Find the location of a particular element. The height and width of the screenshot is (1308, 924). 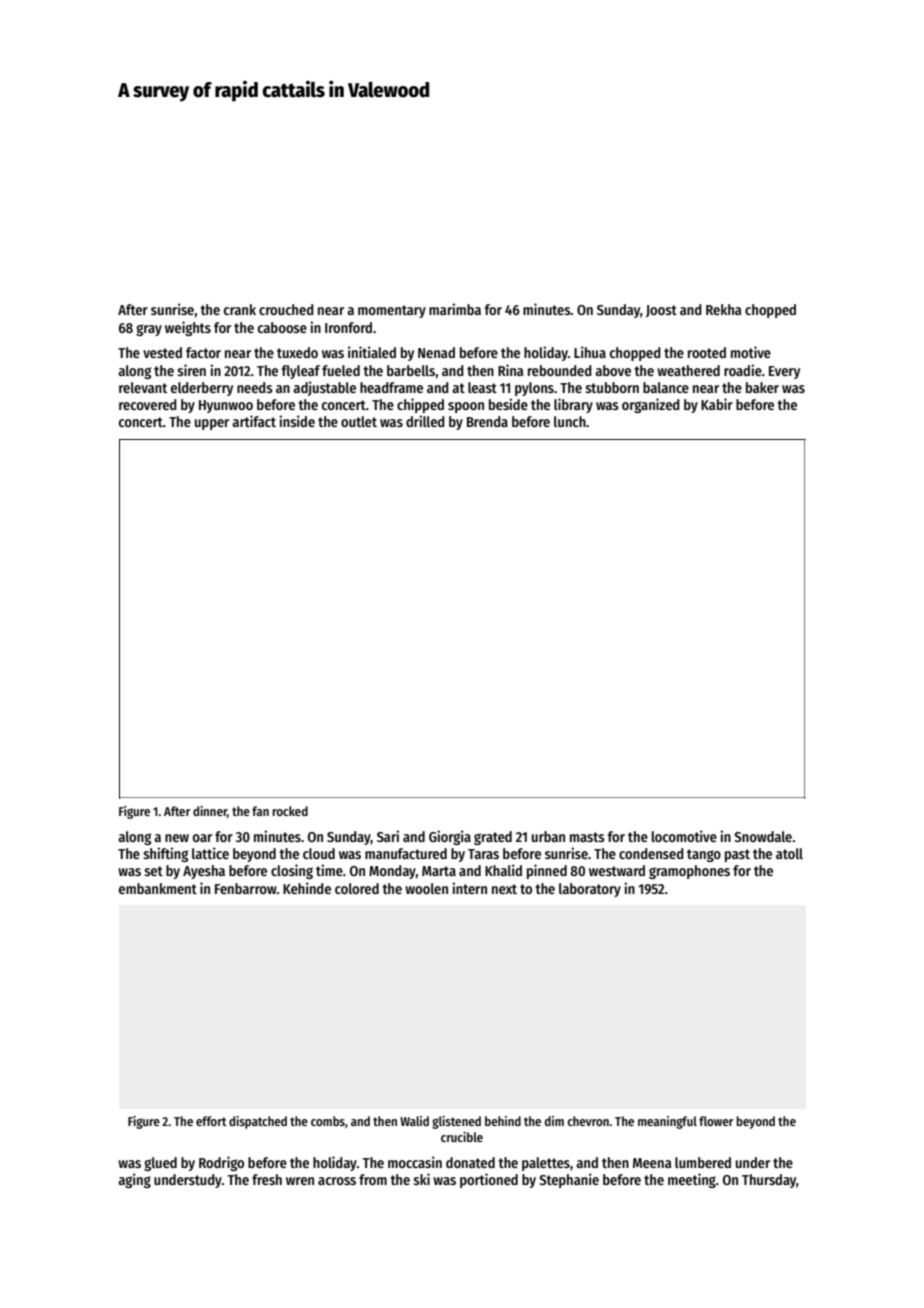

gray is located at coordinates (149, 330).
